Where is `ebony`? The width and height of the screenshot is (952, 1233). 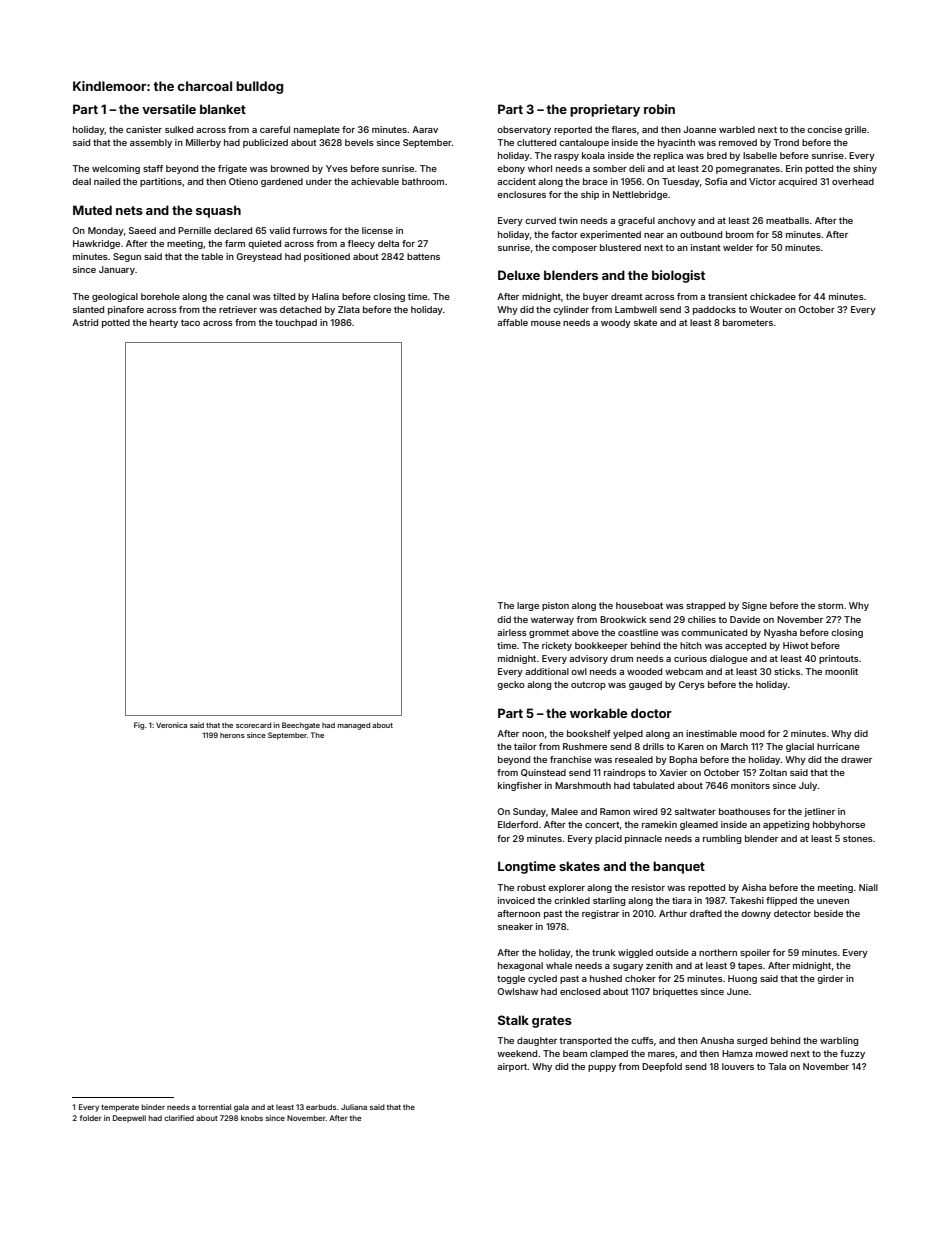
ebony is located at coordinates (511, 169).
